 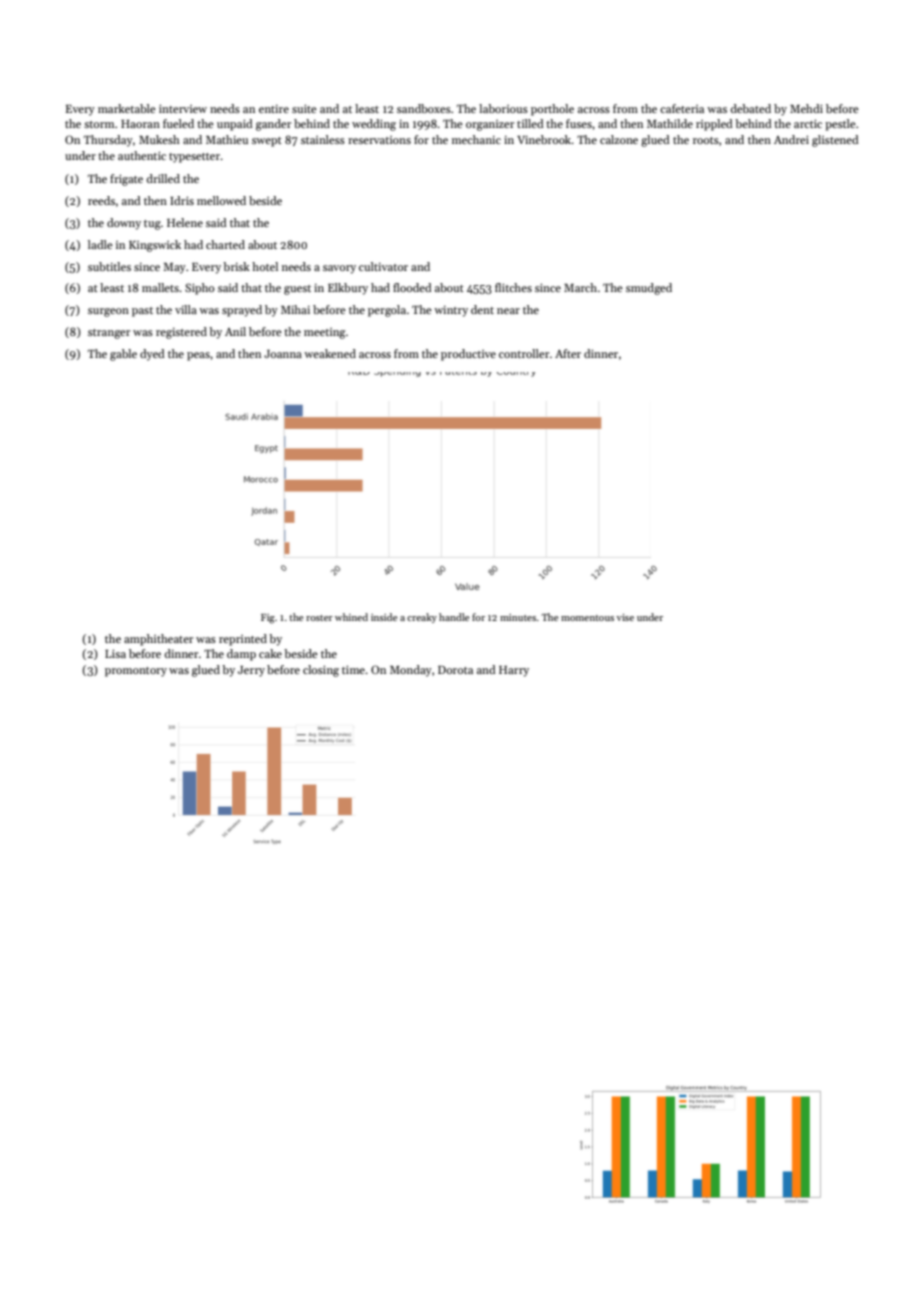 I want to click on drilled, so click(x=163, y=178).
